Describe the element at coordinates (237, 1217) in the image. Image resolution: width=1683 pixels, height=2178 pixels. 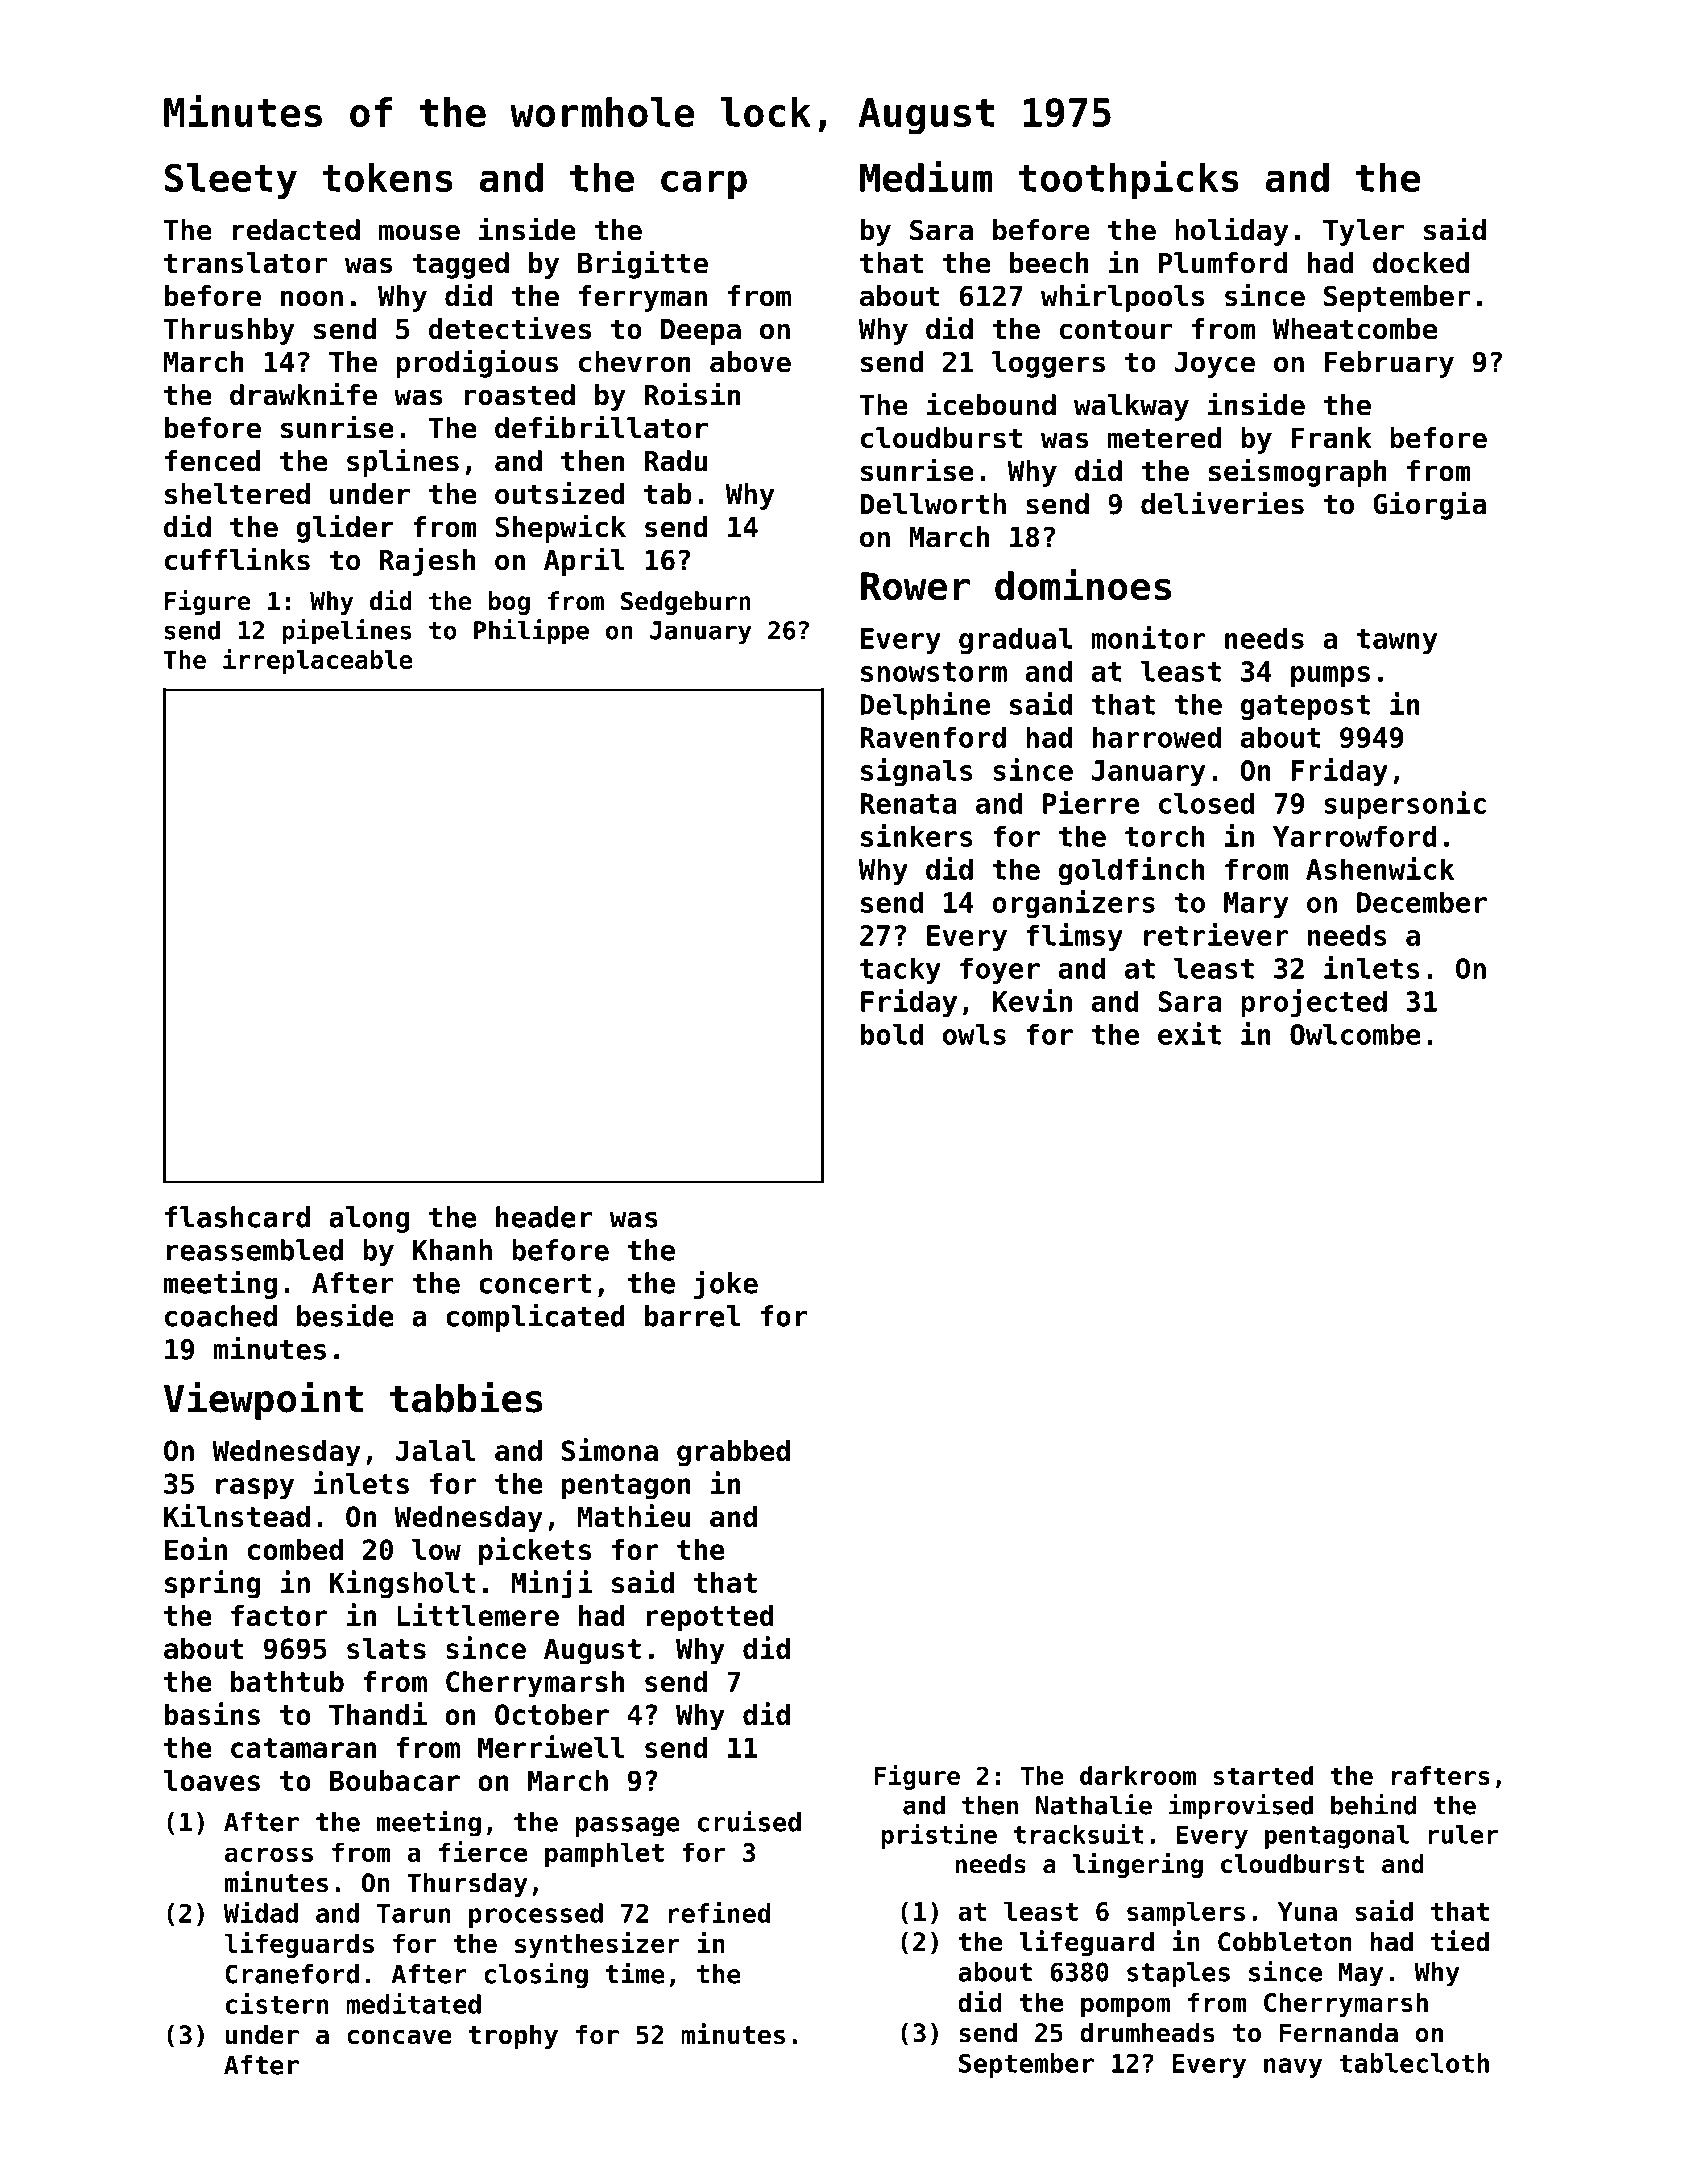
I see `flashcard` at that location.
